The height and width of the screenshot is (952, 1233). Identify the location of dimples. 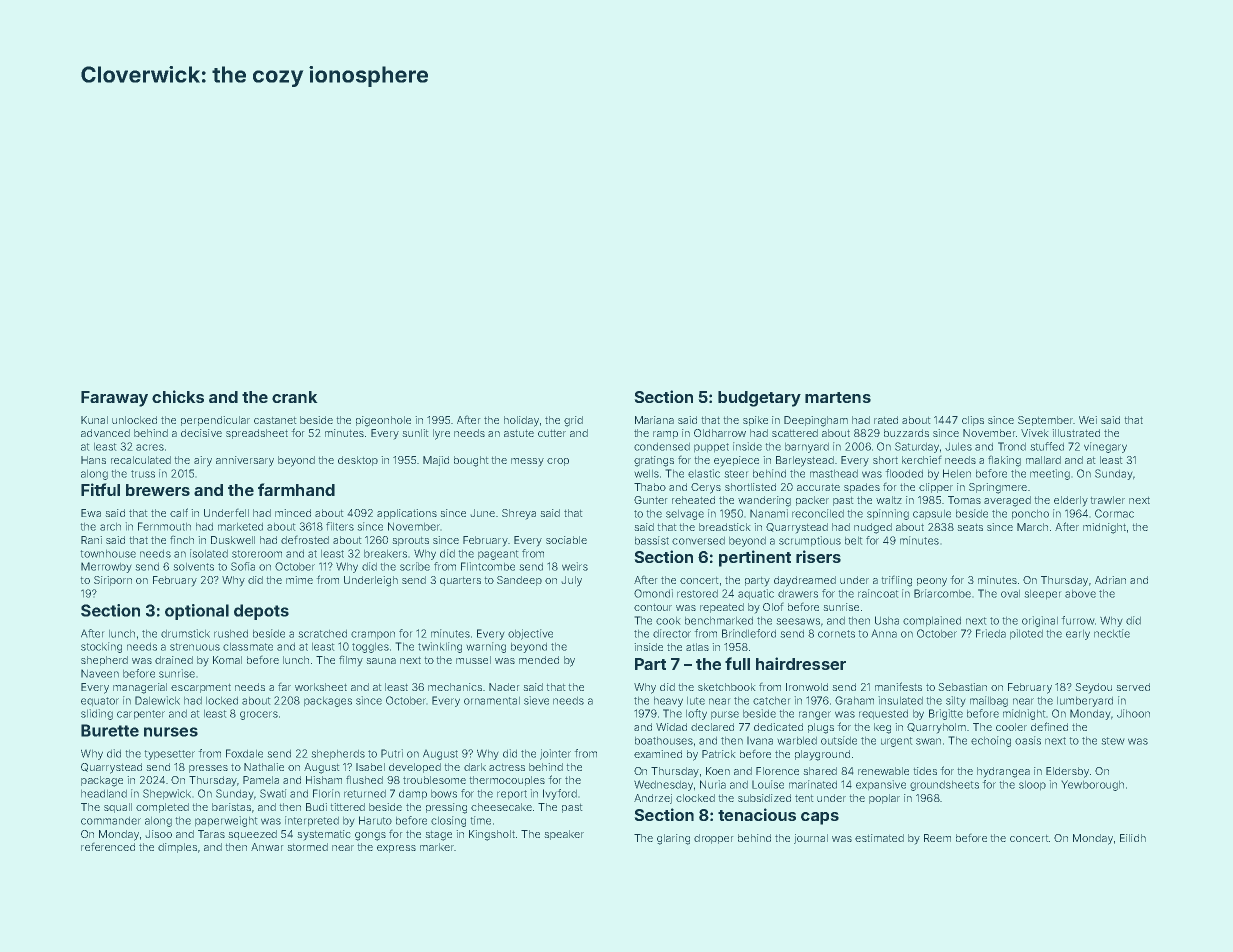
(177, 848).
